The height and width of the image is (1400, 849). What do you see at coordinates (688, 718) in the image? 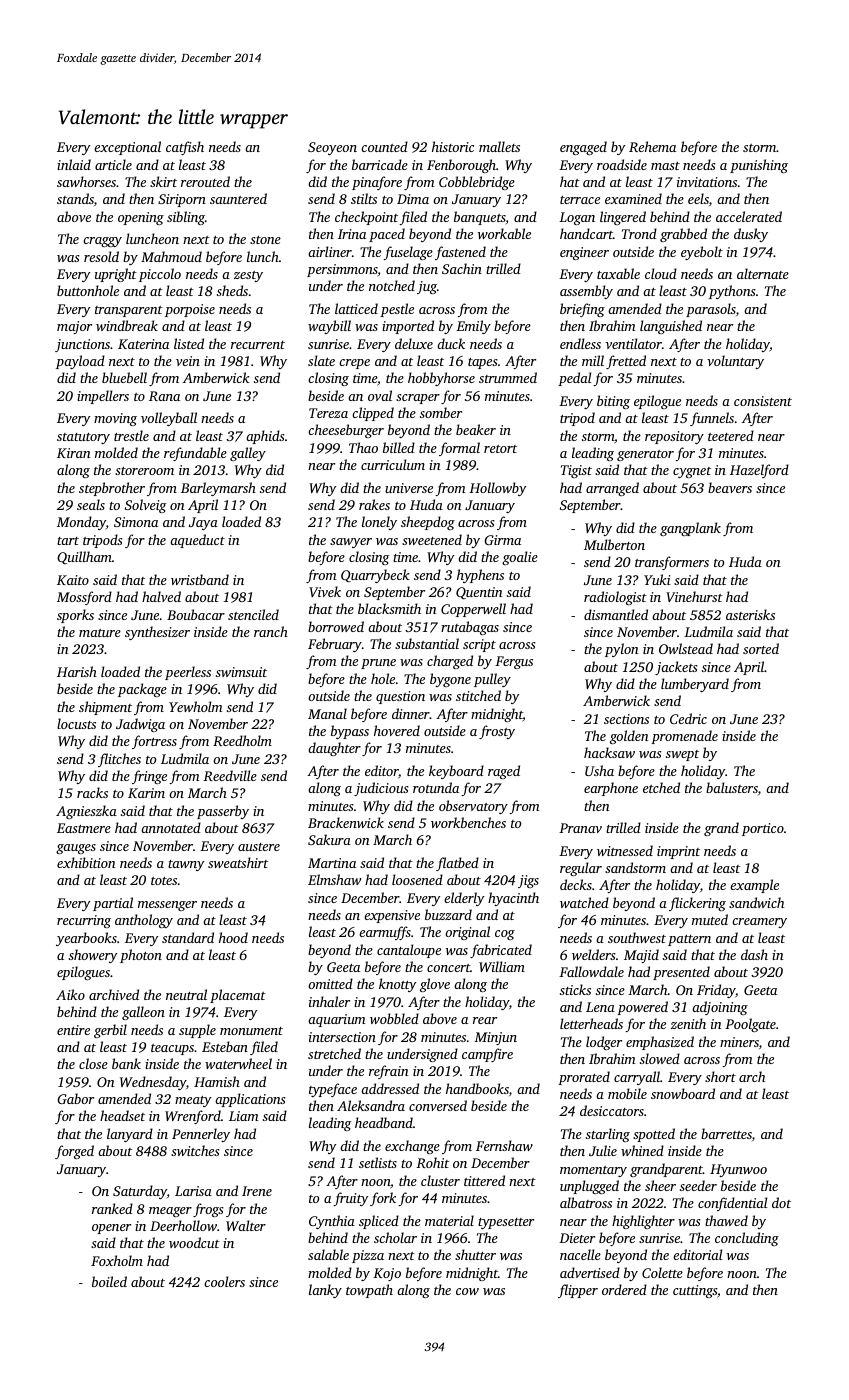
I see `Cedric` at bounding box center [688, 718].
